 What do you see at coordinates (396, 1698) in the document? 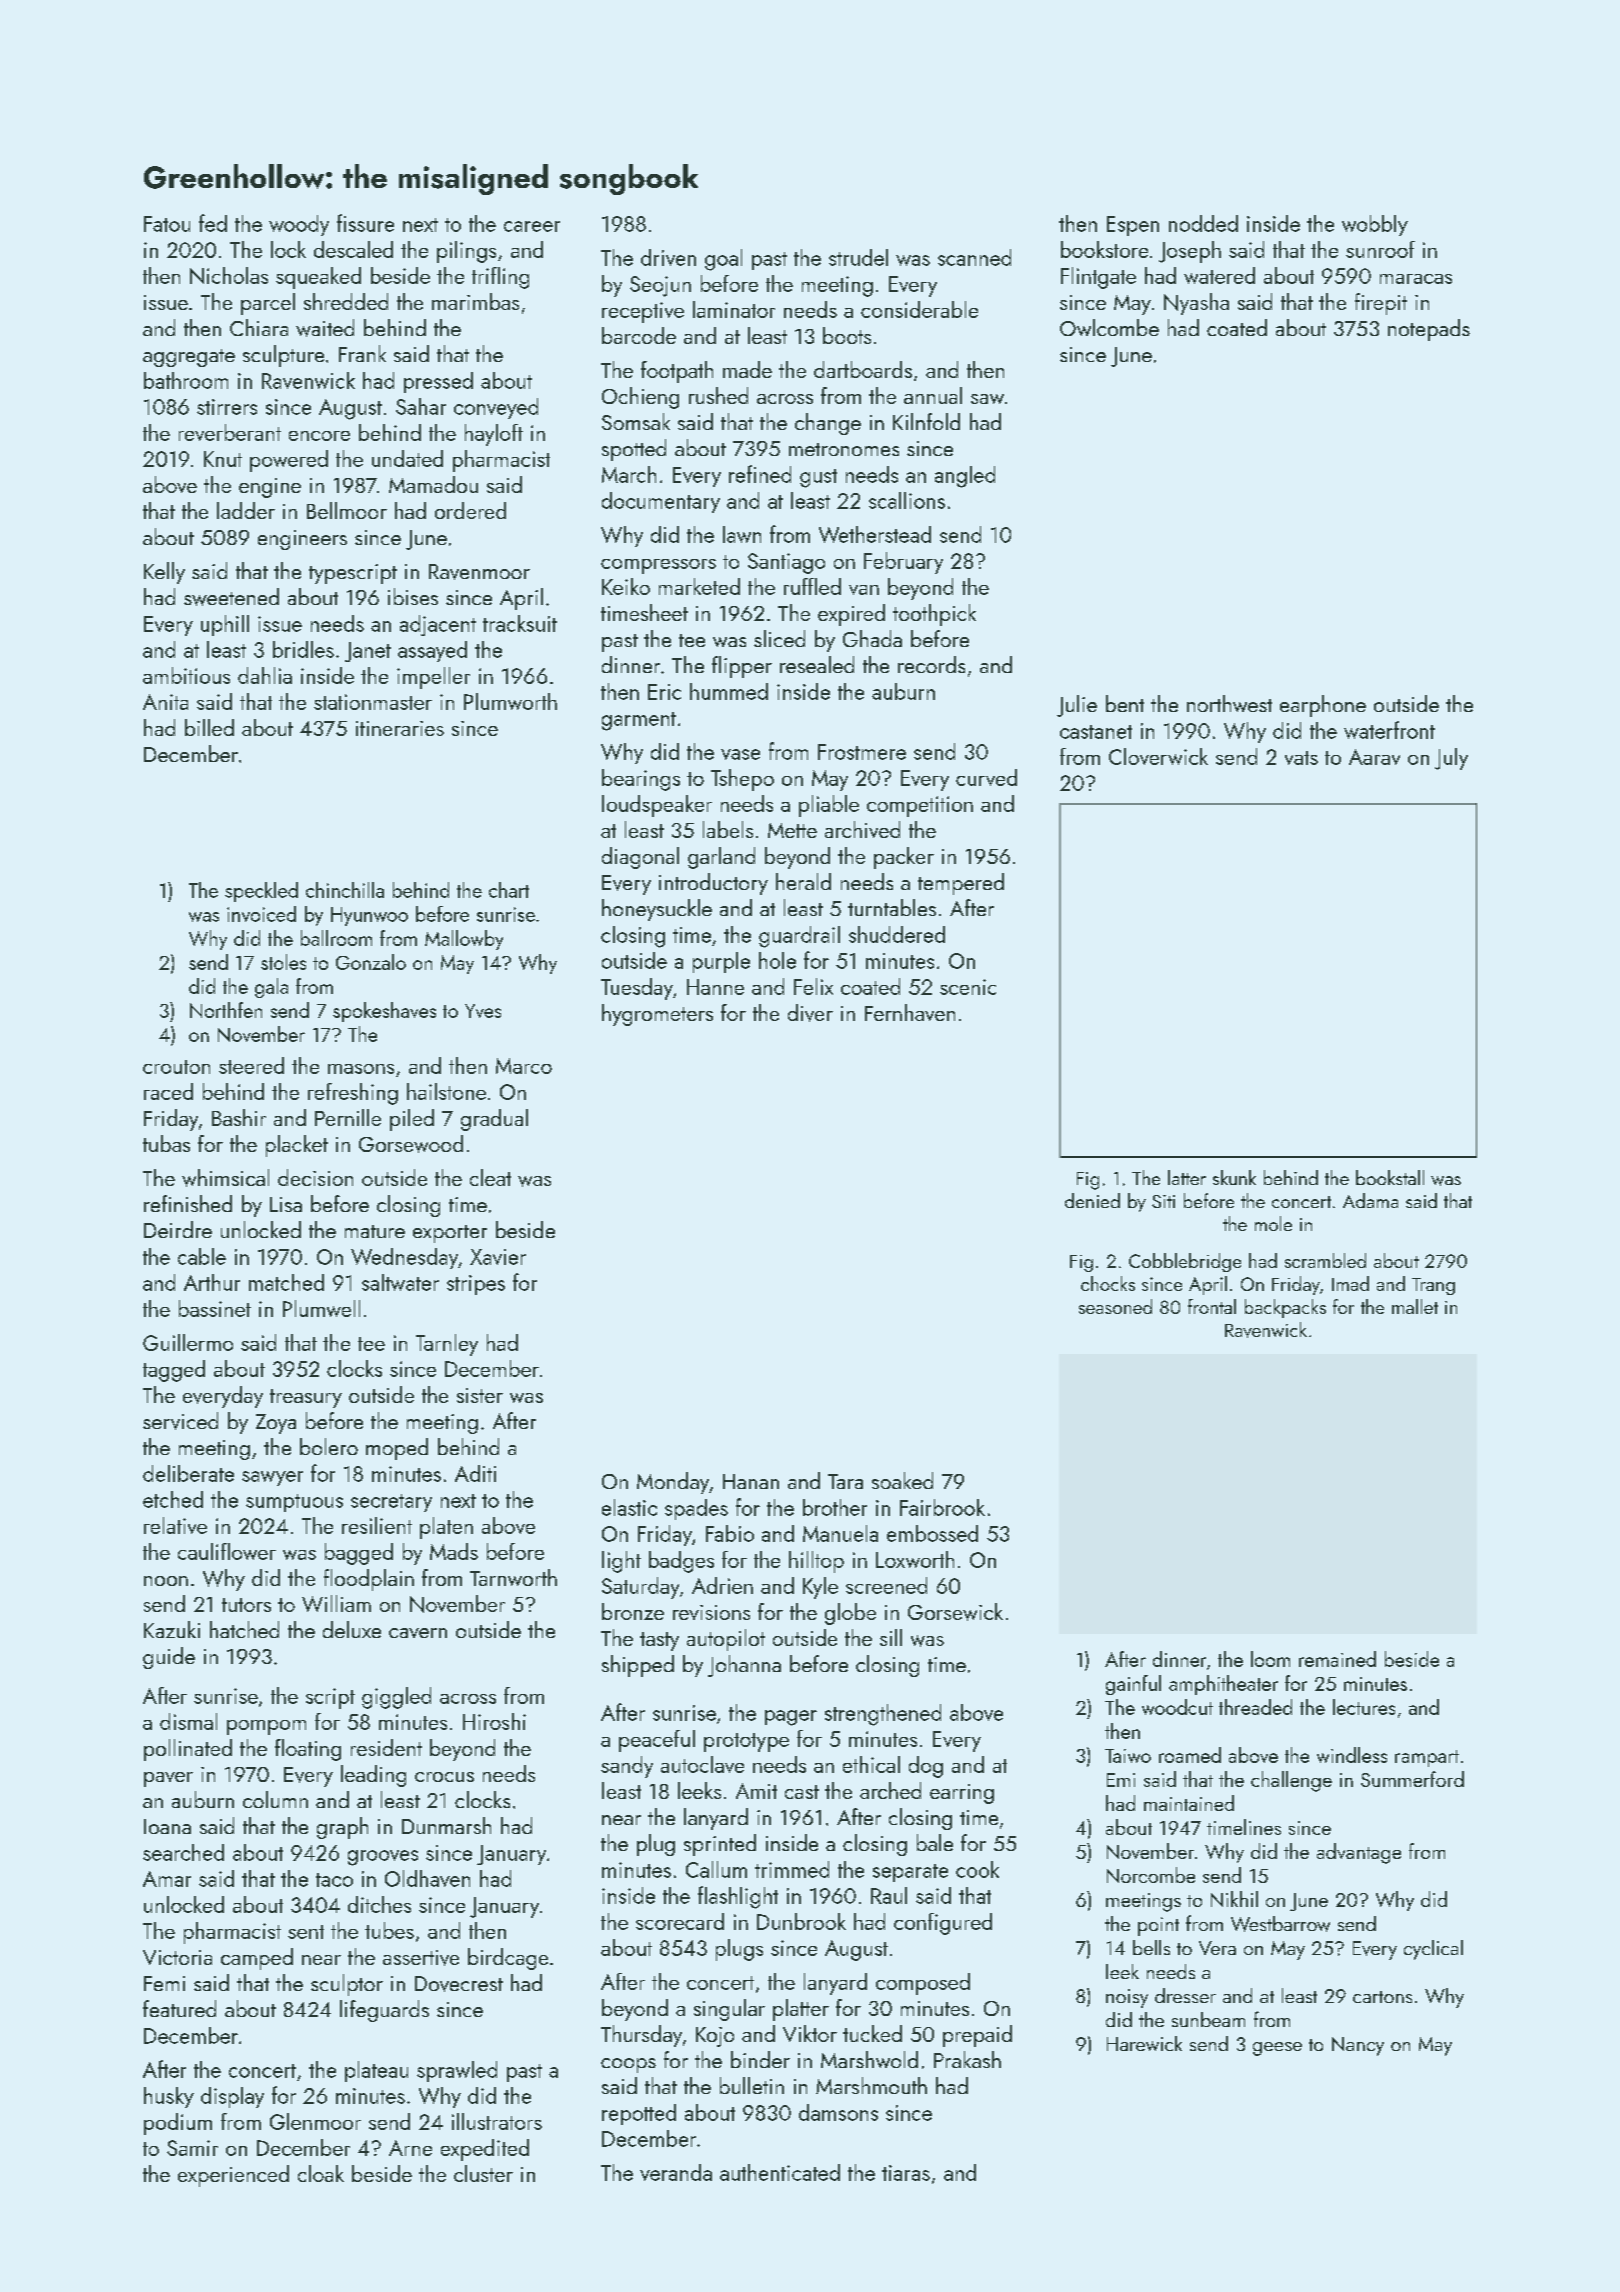
I see `giggled` at bounding box center [396, 1698].
